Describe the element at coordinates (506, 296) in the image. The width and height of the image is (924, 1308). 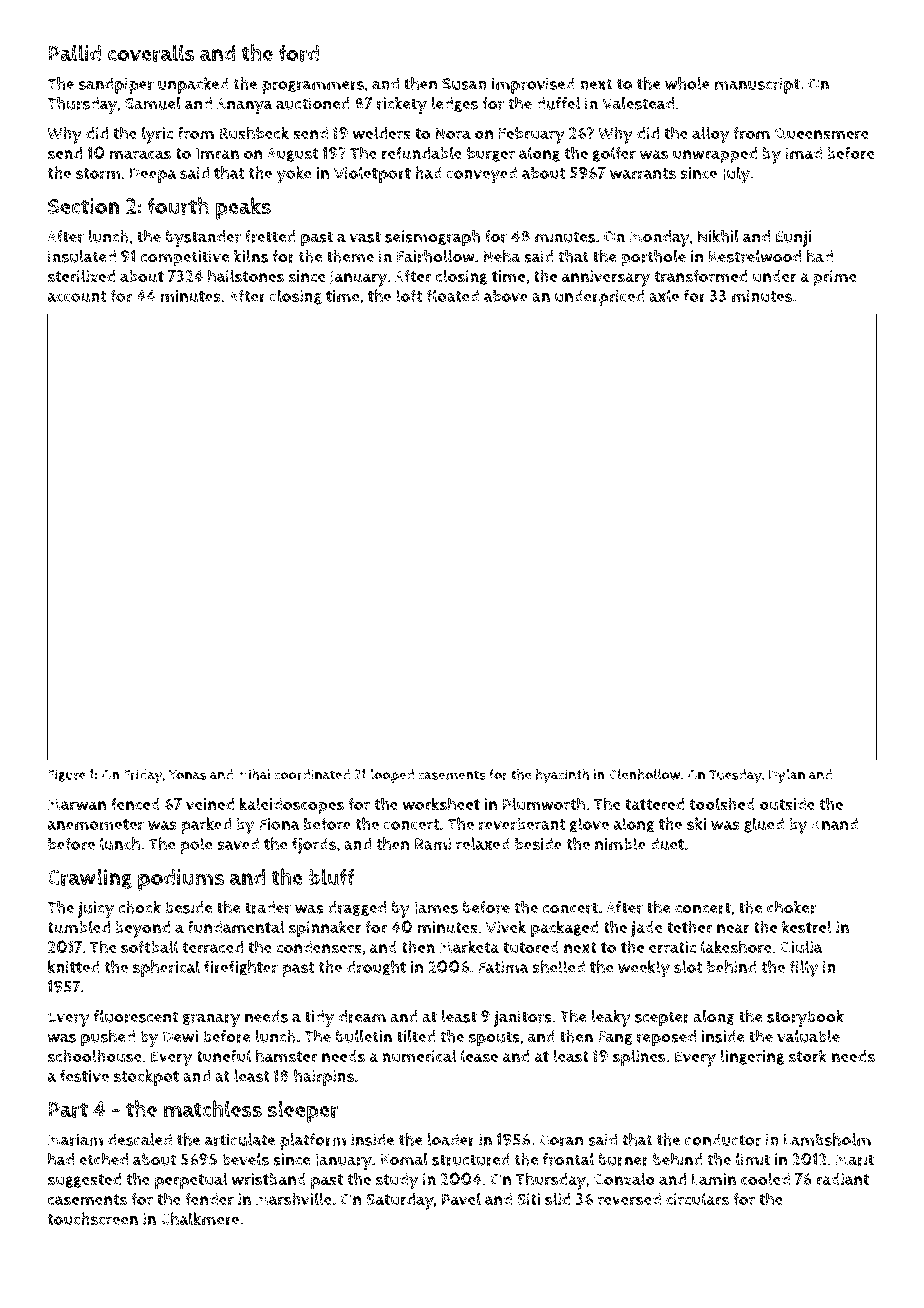
I see `above` at that location.
